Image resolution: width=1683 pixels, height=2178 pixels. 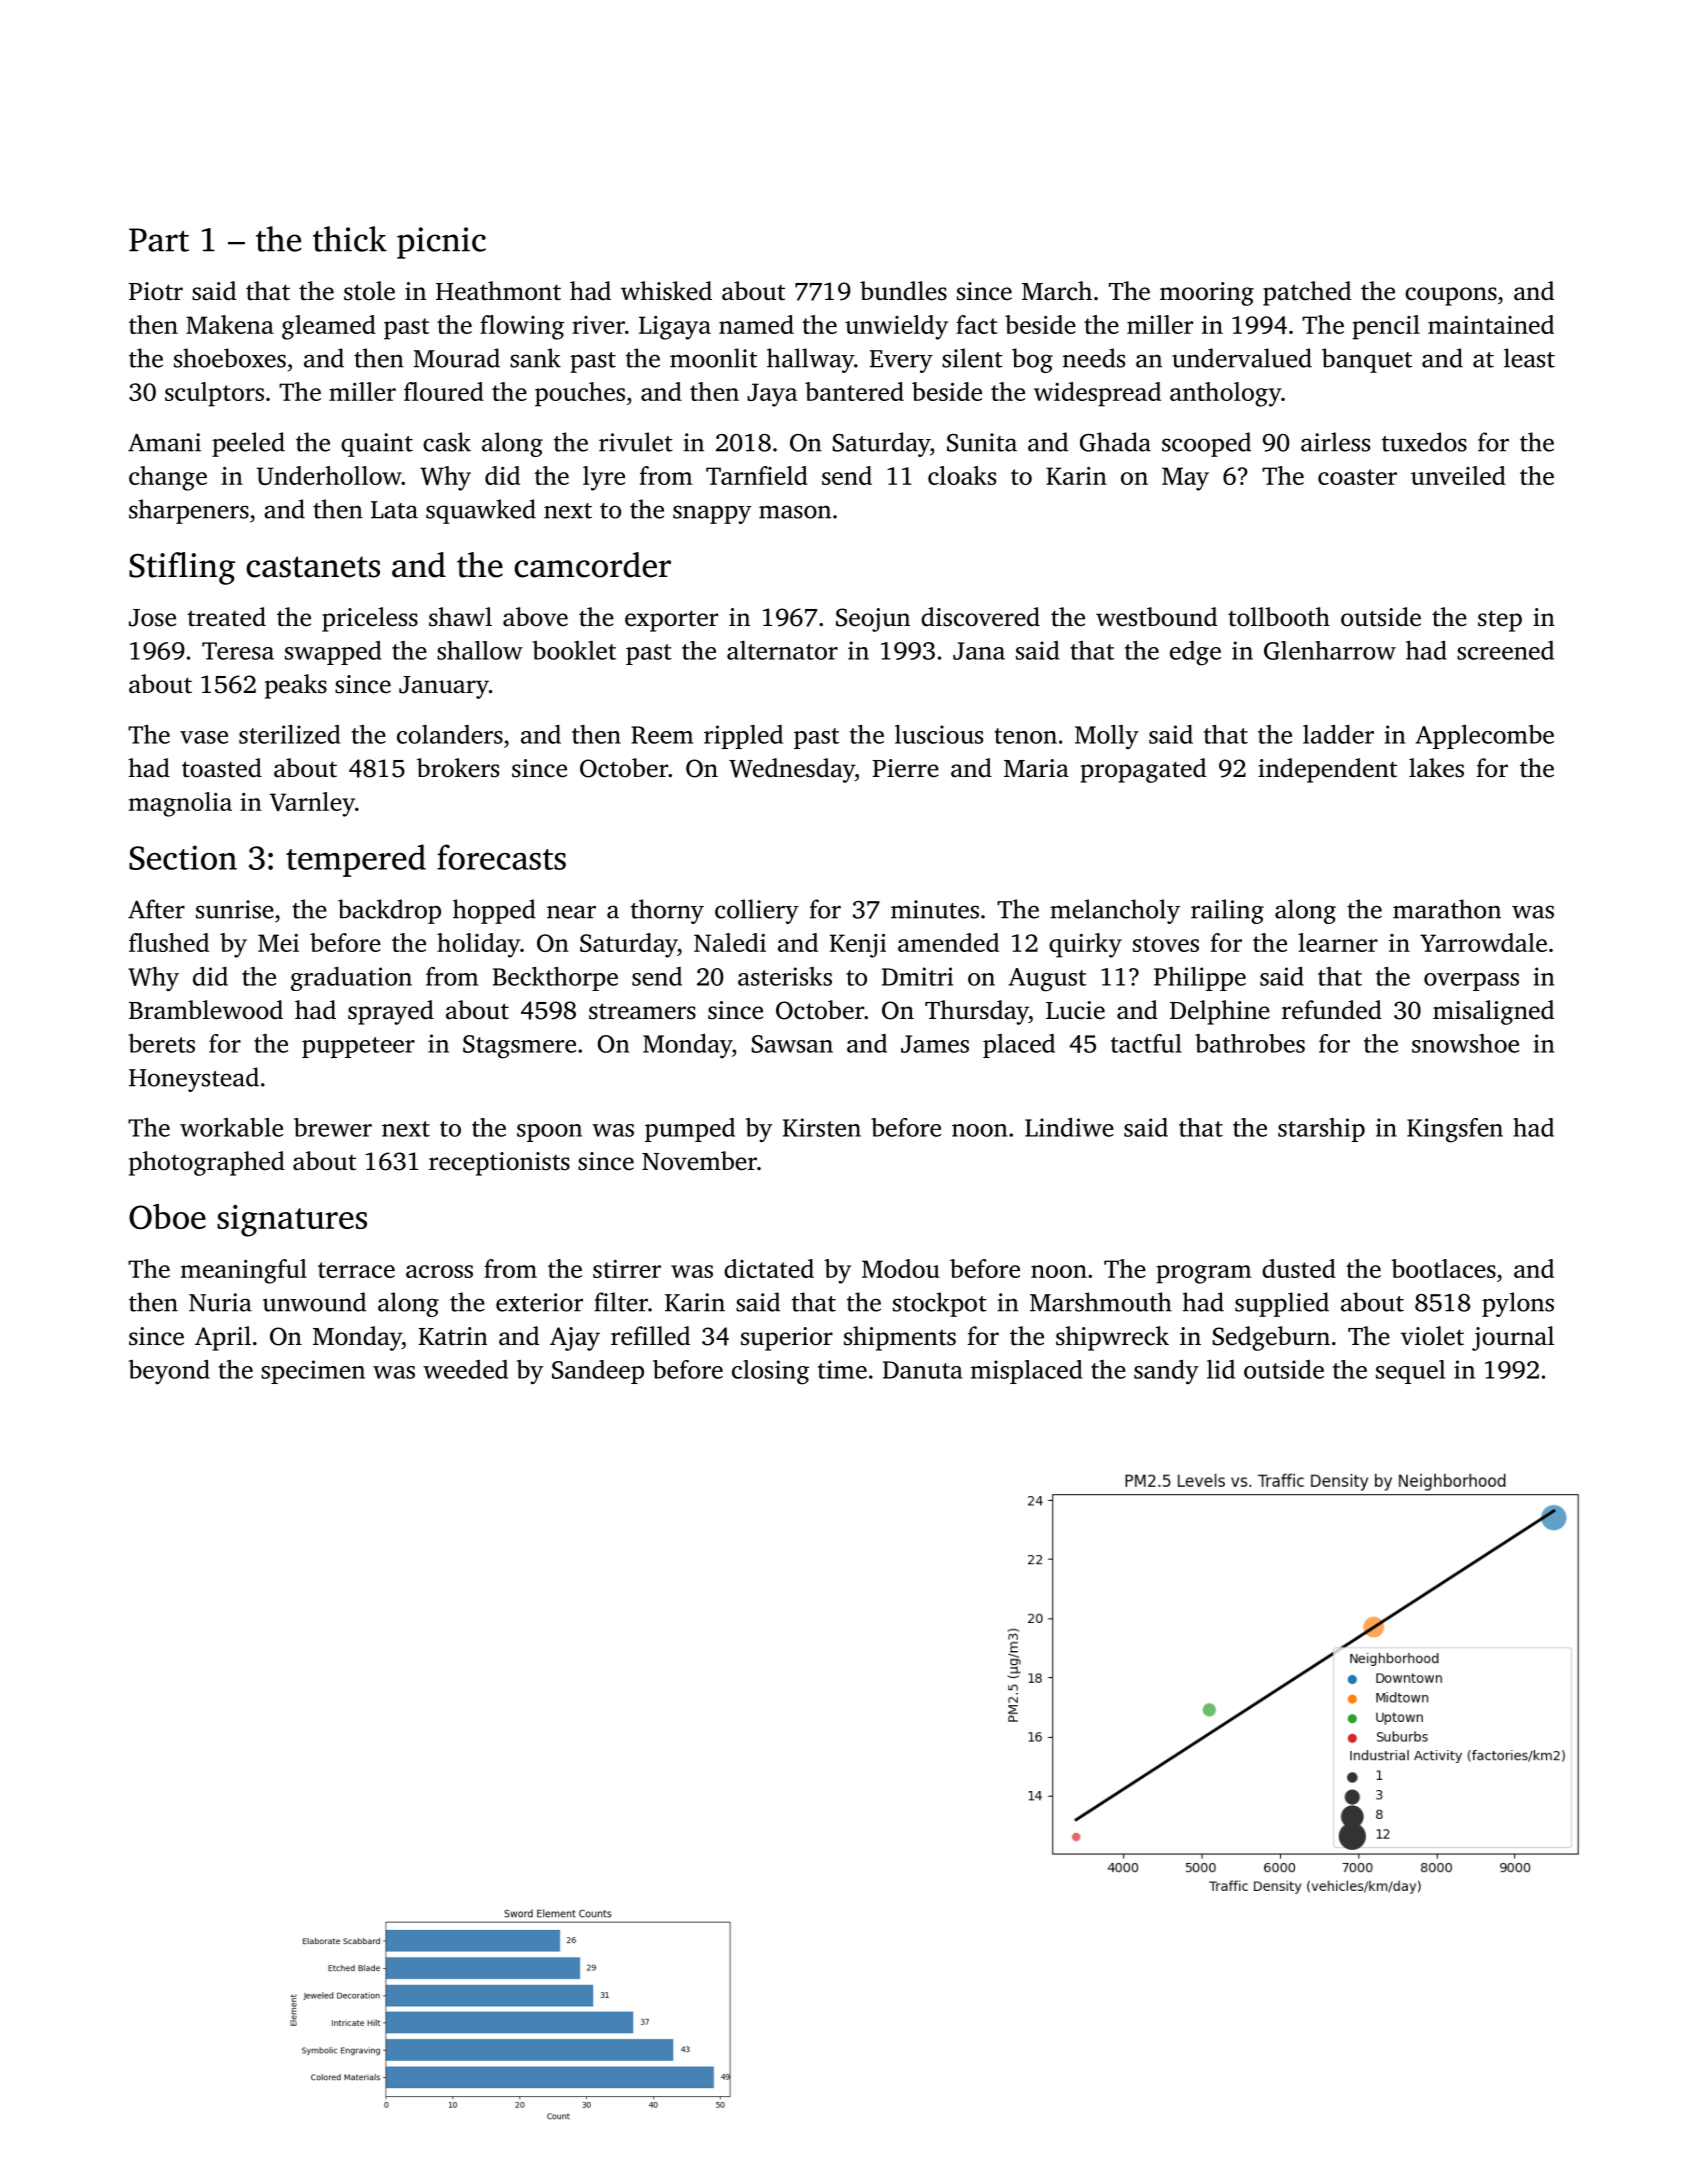 What do you see at coordinates (356, 860) in the page?
I see `tempered` at bounding box center [356, 860].
